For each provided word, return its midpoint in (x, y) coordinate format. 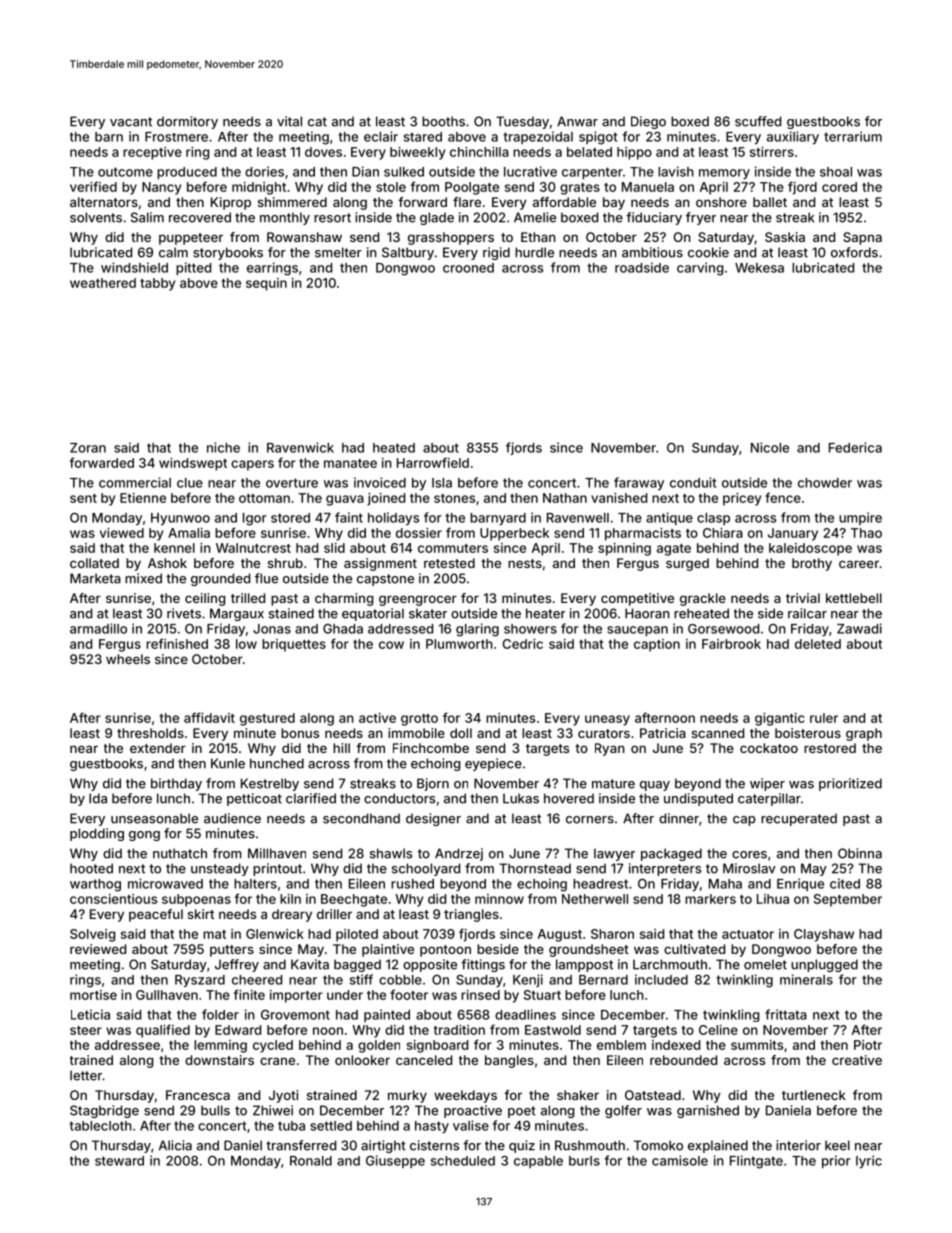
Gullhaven (167, 995)
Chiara (723, 533)
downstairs (219, 1060)
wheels (128, 659)
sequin (266, 284)
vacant (131, 122)
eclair (381, 136)
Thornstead (535, 868)
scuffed (758, 121)
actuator (748, 934)
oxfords (854, 252)
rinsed (480, 995)
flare (467, 202)
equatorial (373, 614)
